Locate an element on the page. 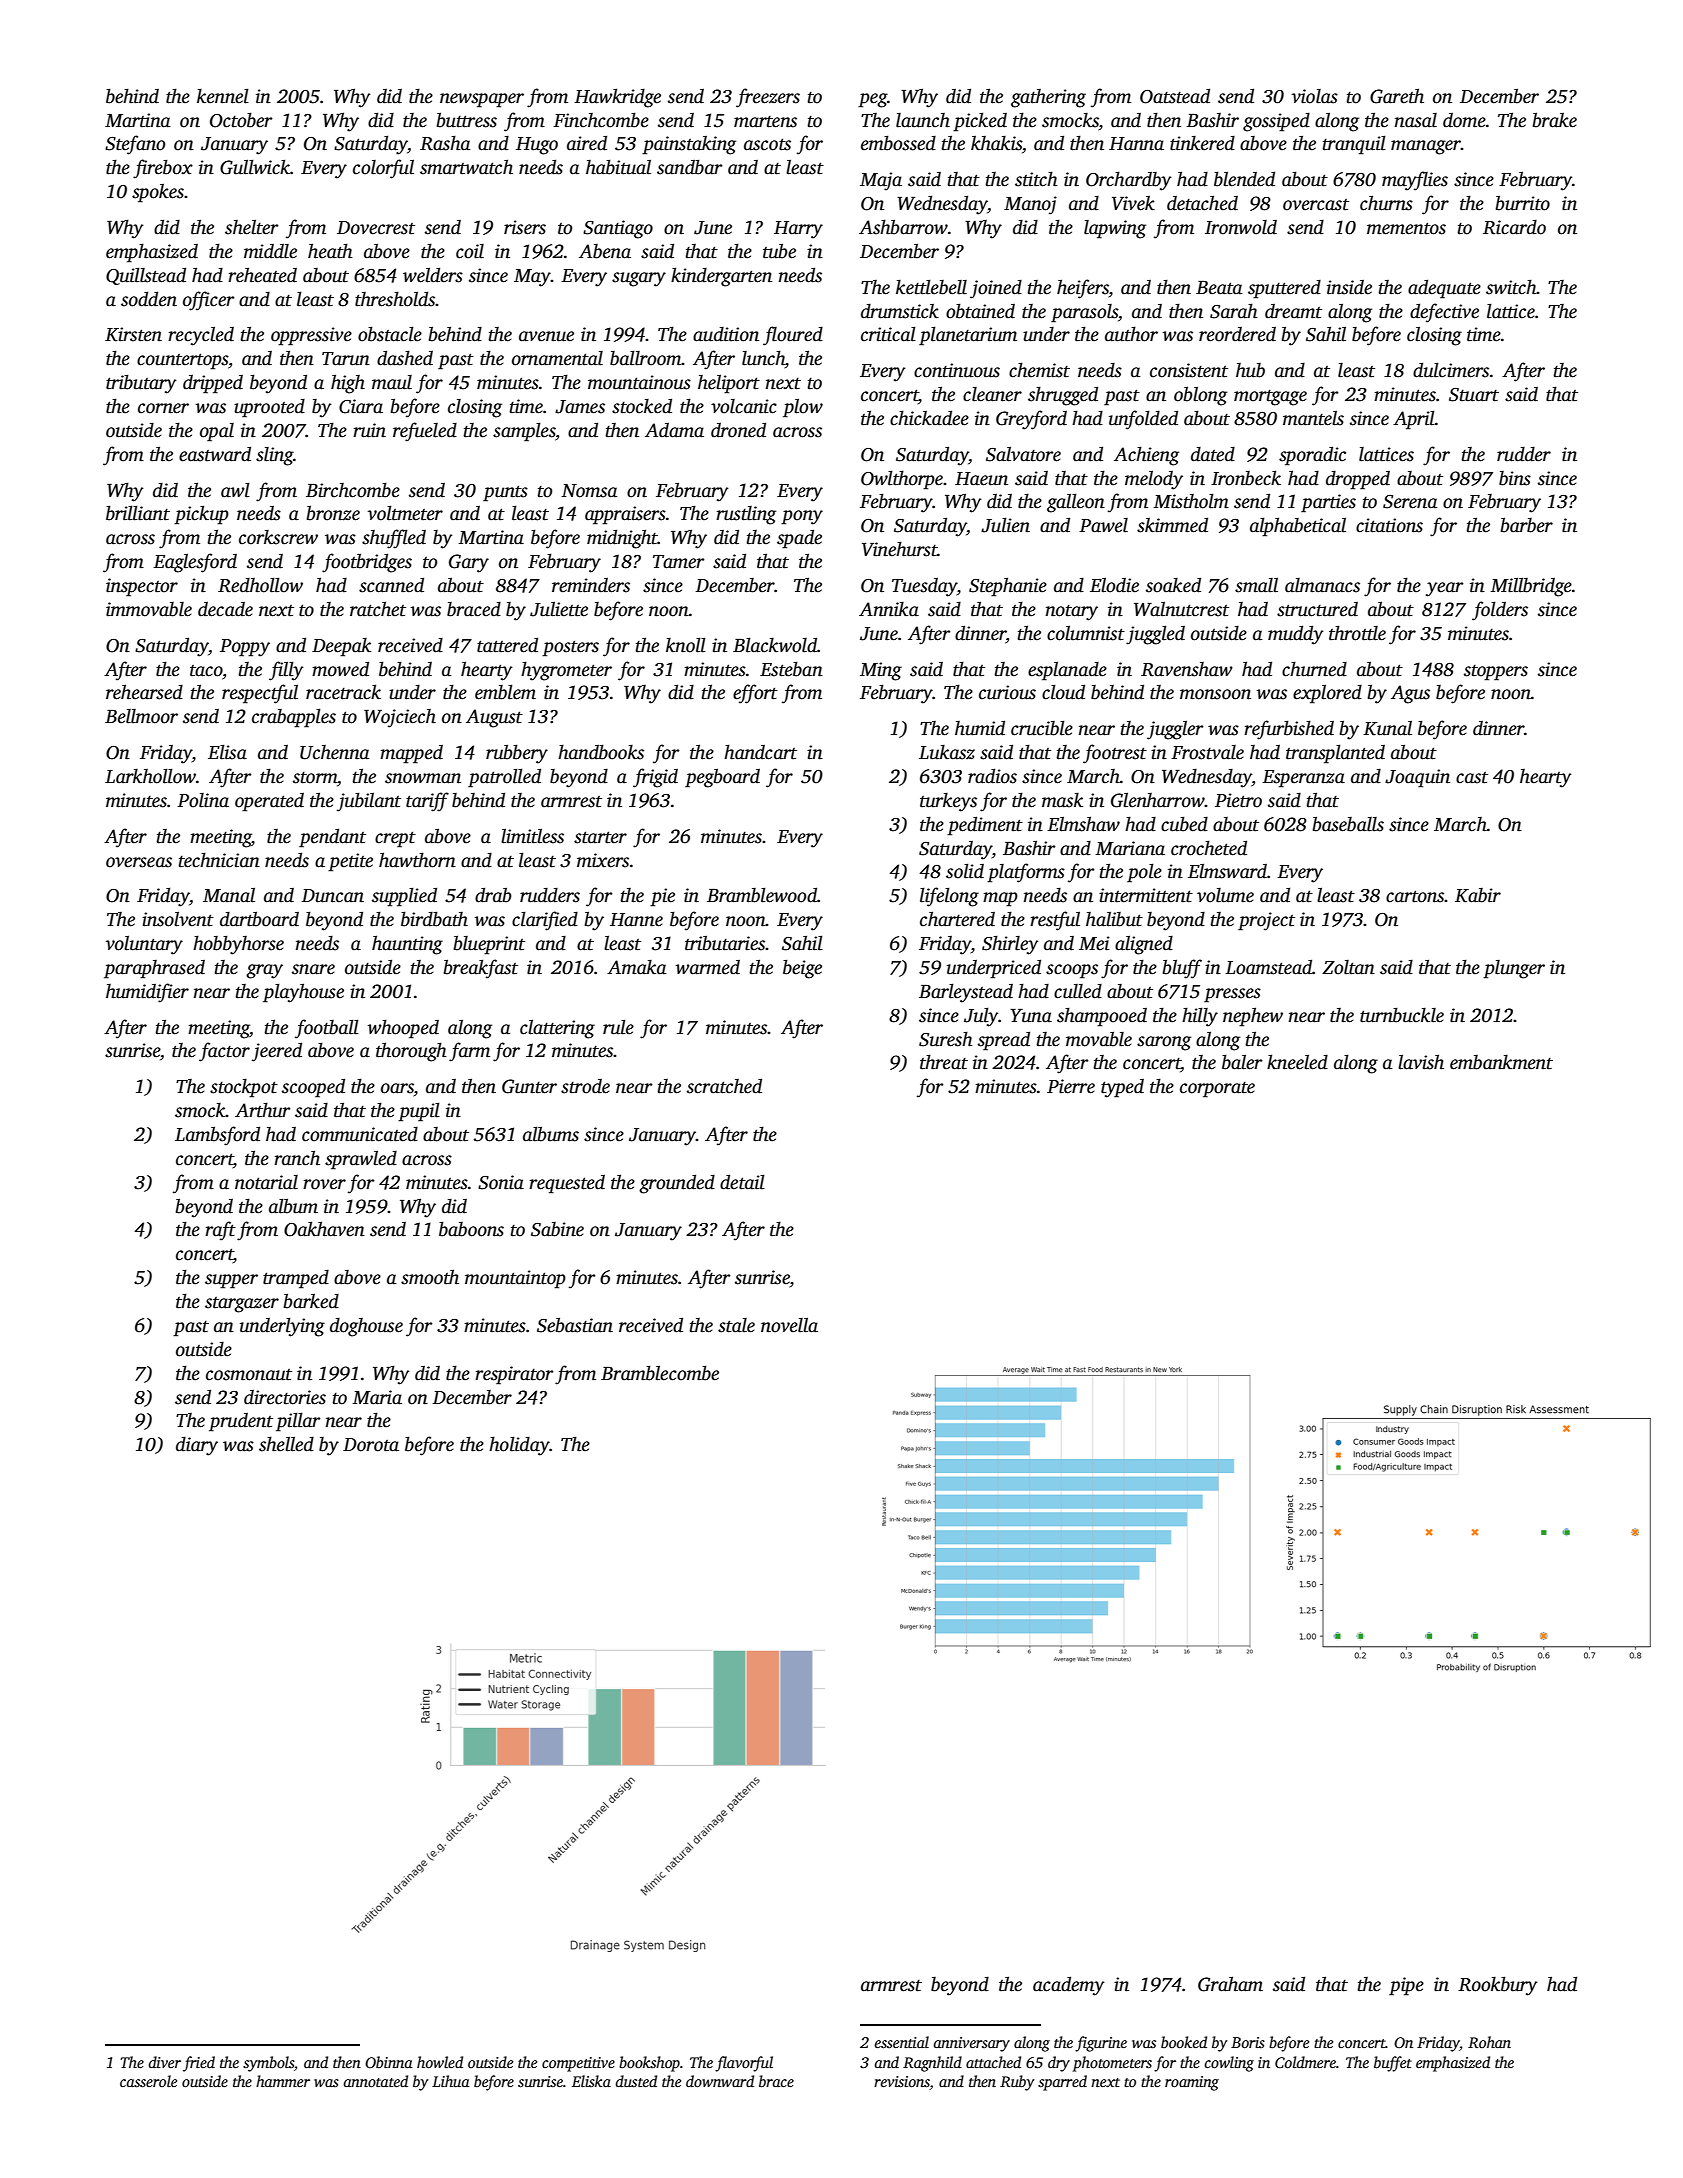 The height and width of the page is (2178, 1683). holiday is located at coordinates (519, 1446).
